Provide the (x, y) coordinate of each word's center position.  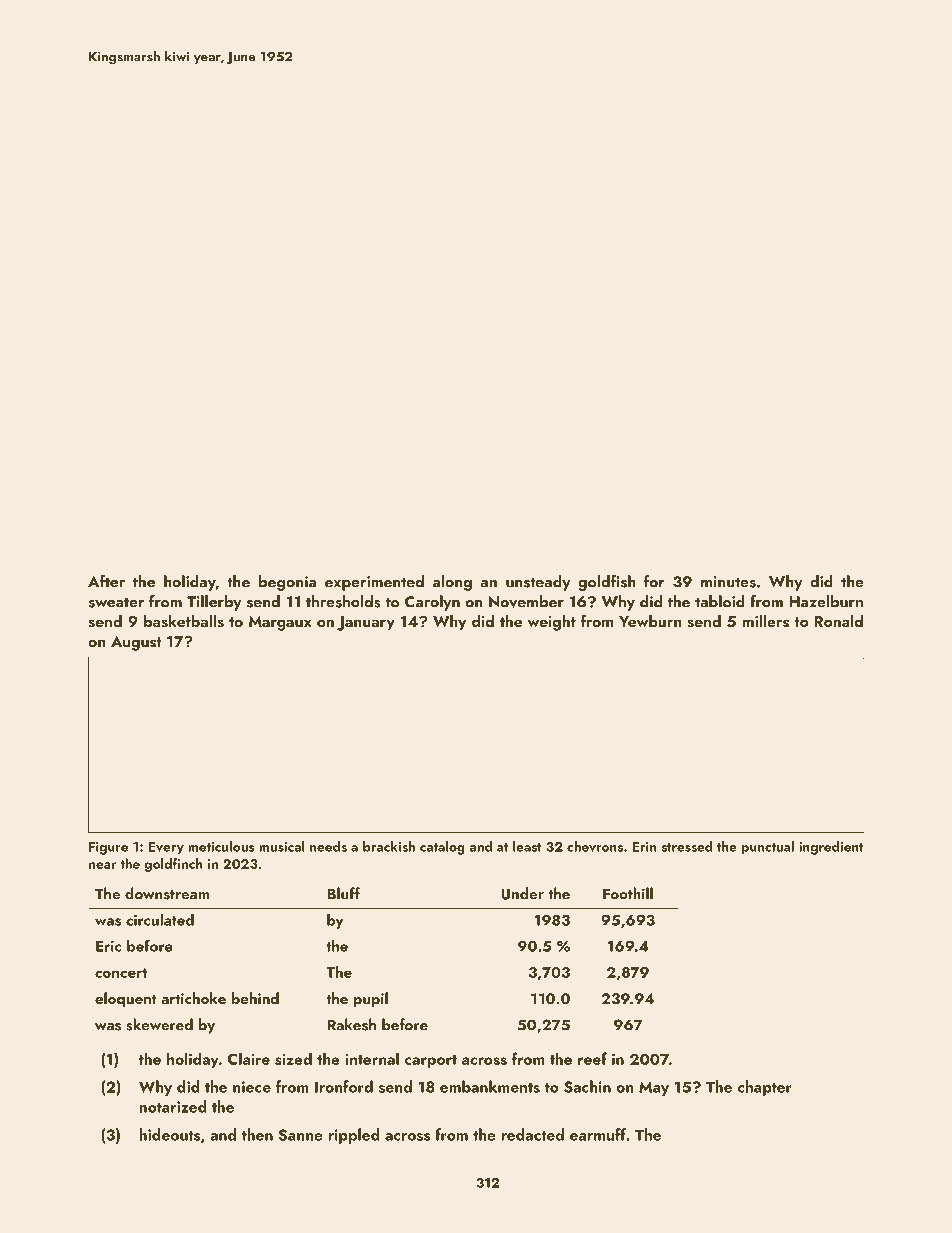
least (527, 846)
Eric (108, 946)
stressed (687, 846)
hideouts (169, 1134)
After (106, 581)
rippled (354, 1136)
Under (522, 893)
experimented (374, 583)
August (136, 643)
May (654, 1088)
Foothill (628, 893)
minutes (728, 582)
